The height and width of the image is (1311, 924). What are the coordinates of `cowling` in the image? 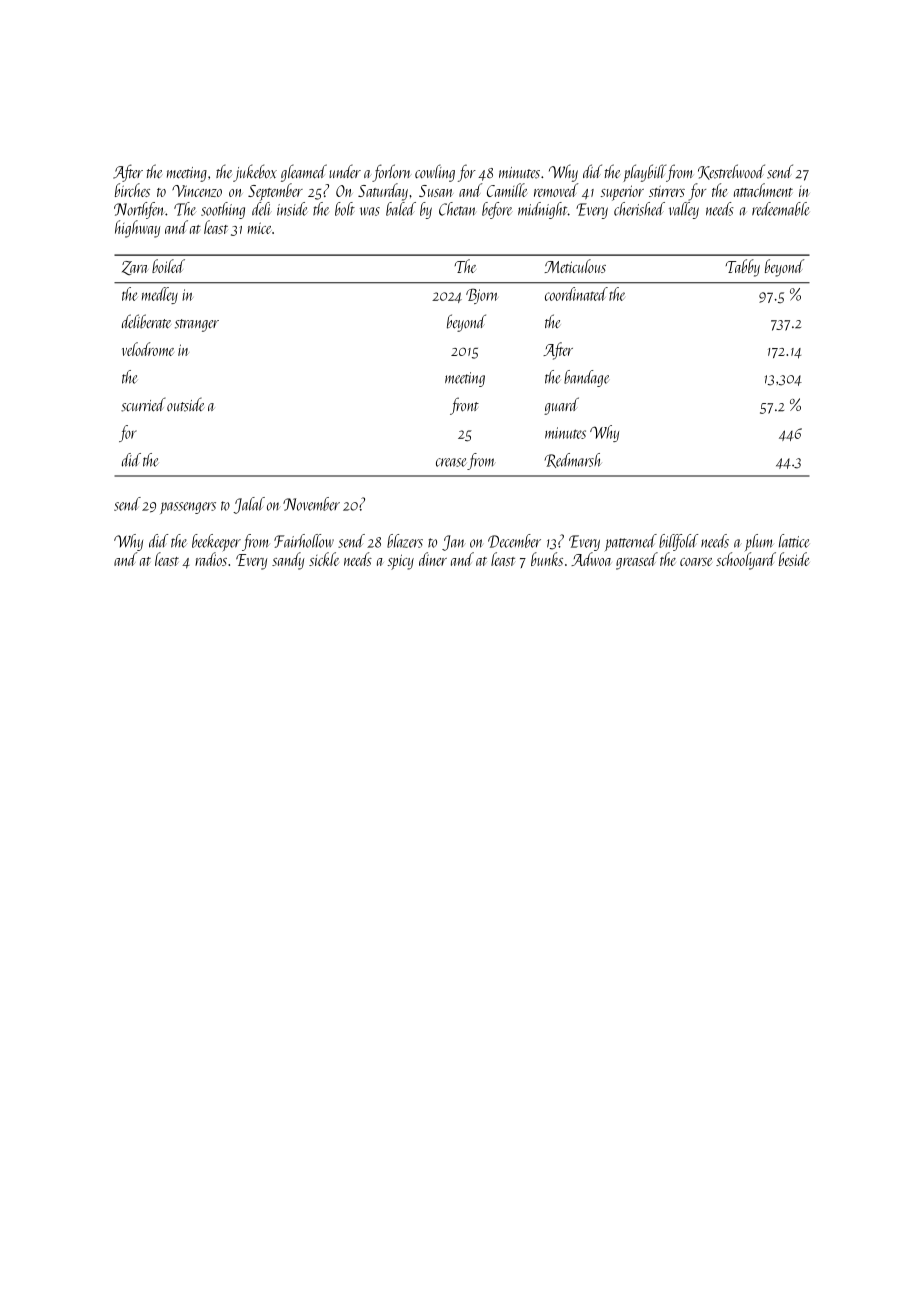 It's located at (435, 173).
